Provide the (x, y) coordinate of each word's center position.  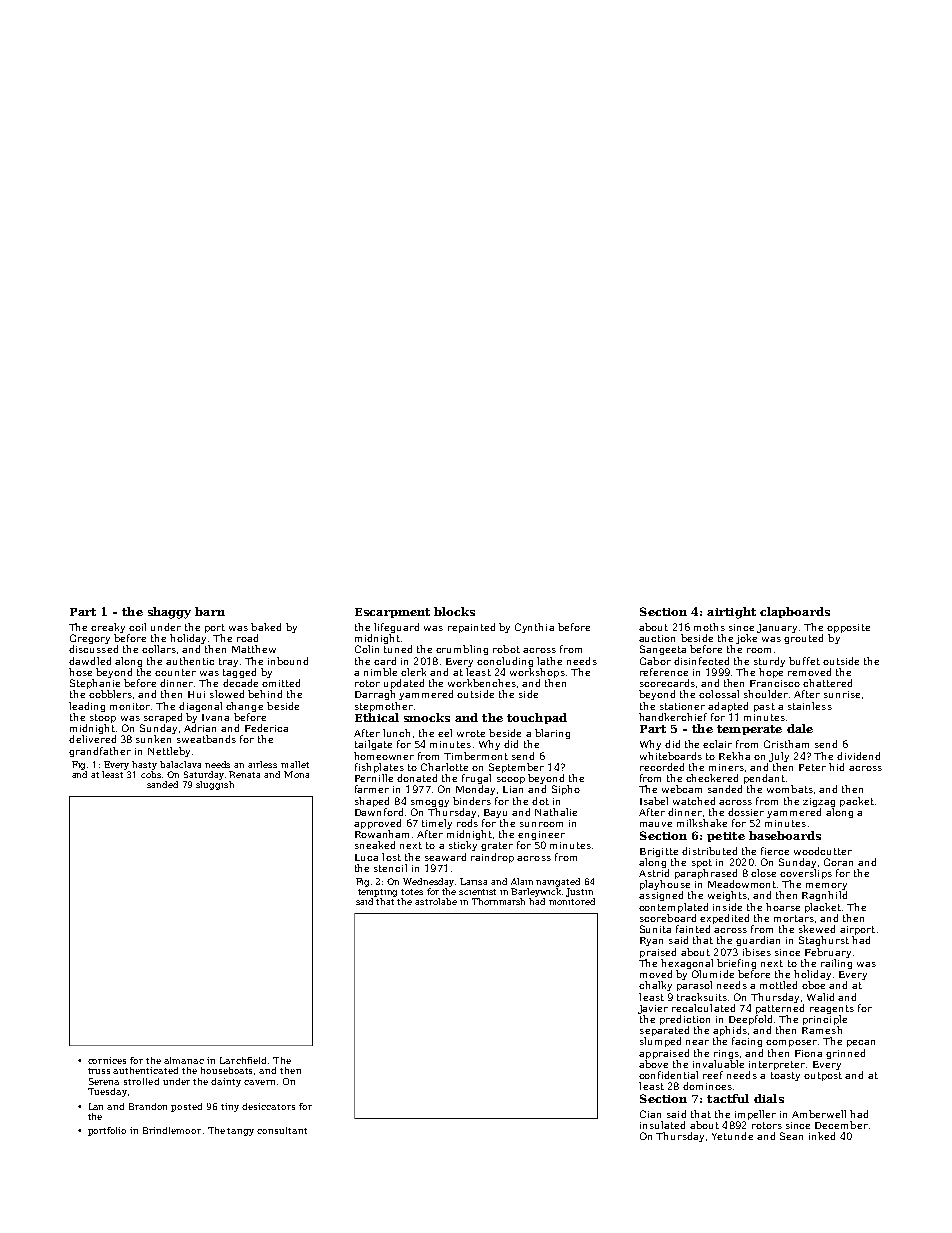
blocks (454, 611)
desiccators (268, 1106)
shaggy (169, 613)
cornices (107, 1060)
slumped (660, 1042)
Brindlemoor (172, 1130)
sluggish (215, 785)
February (828, 953)
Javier (653, 1009)
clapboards (795, 612)
